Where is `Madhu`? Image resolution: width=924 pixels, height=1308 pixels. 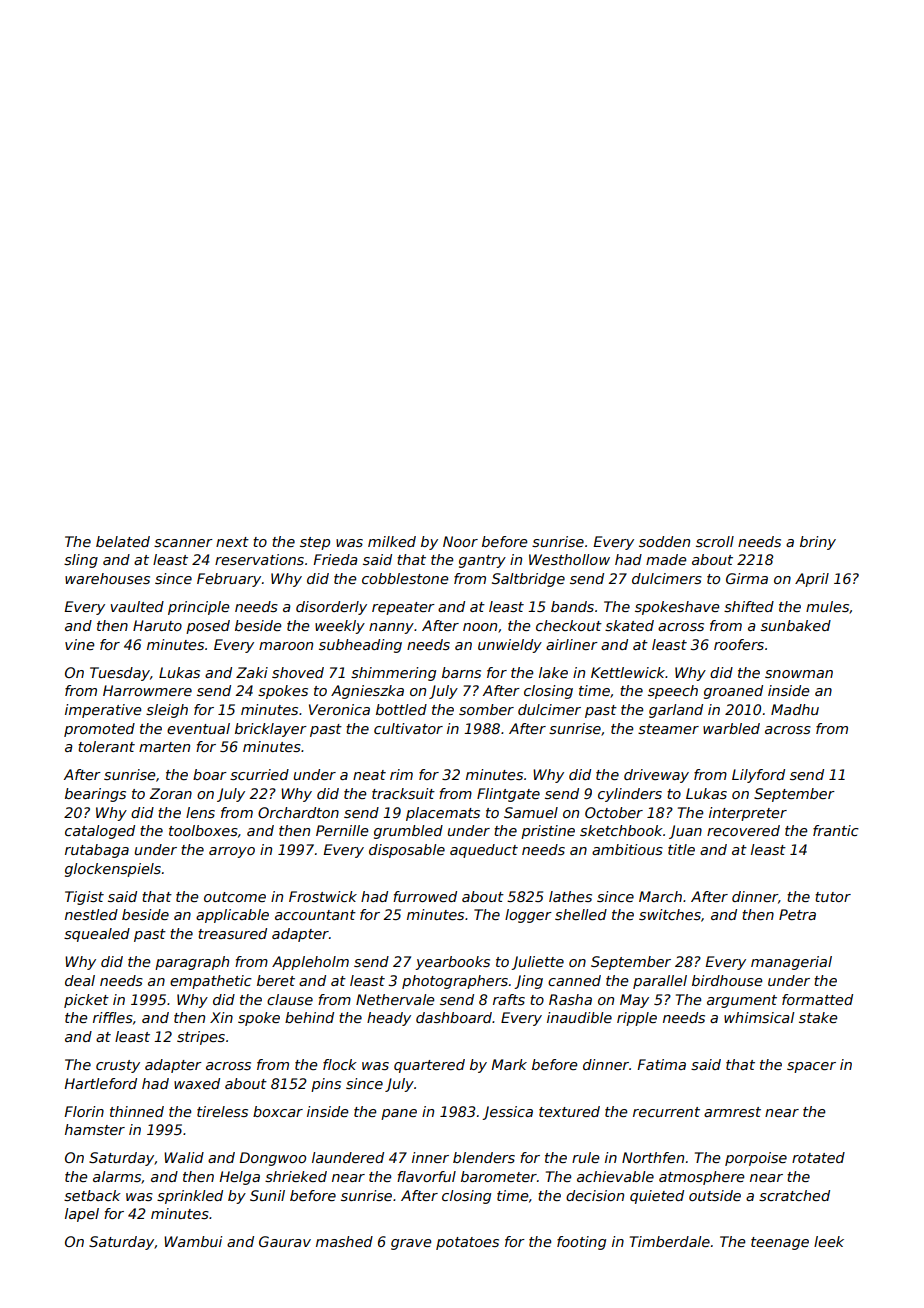 Madhu is located at coordinates (795, 709).
